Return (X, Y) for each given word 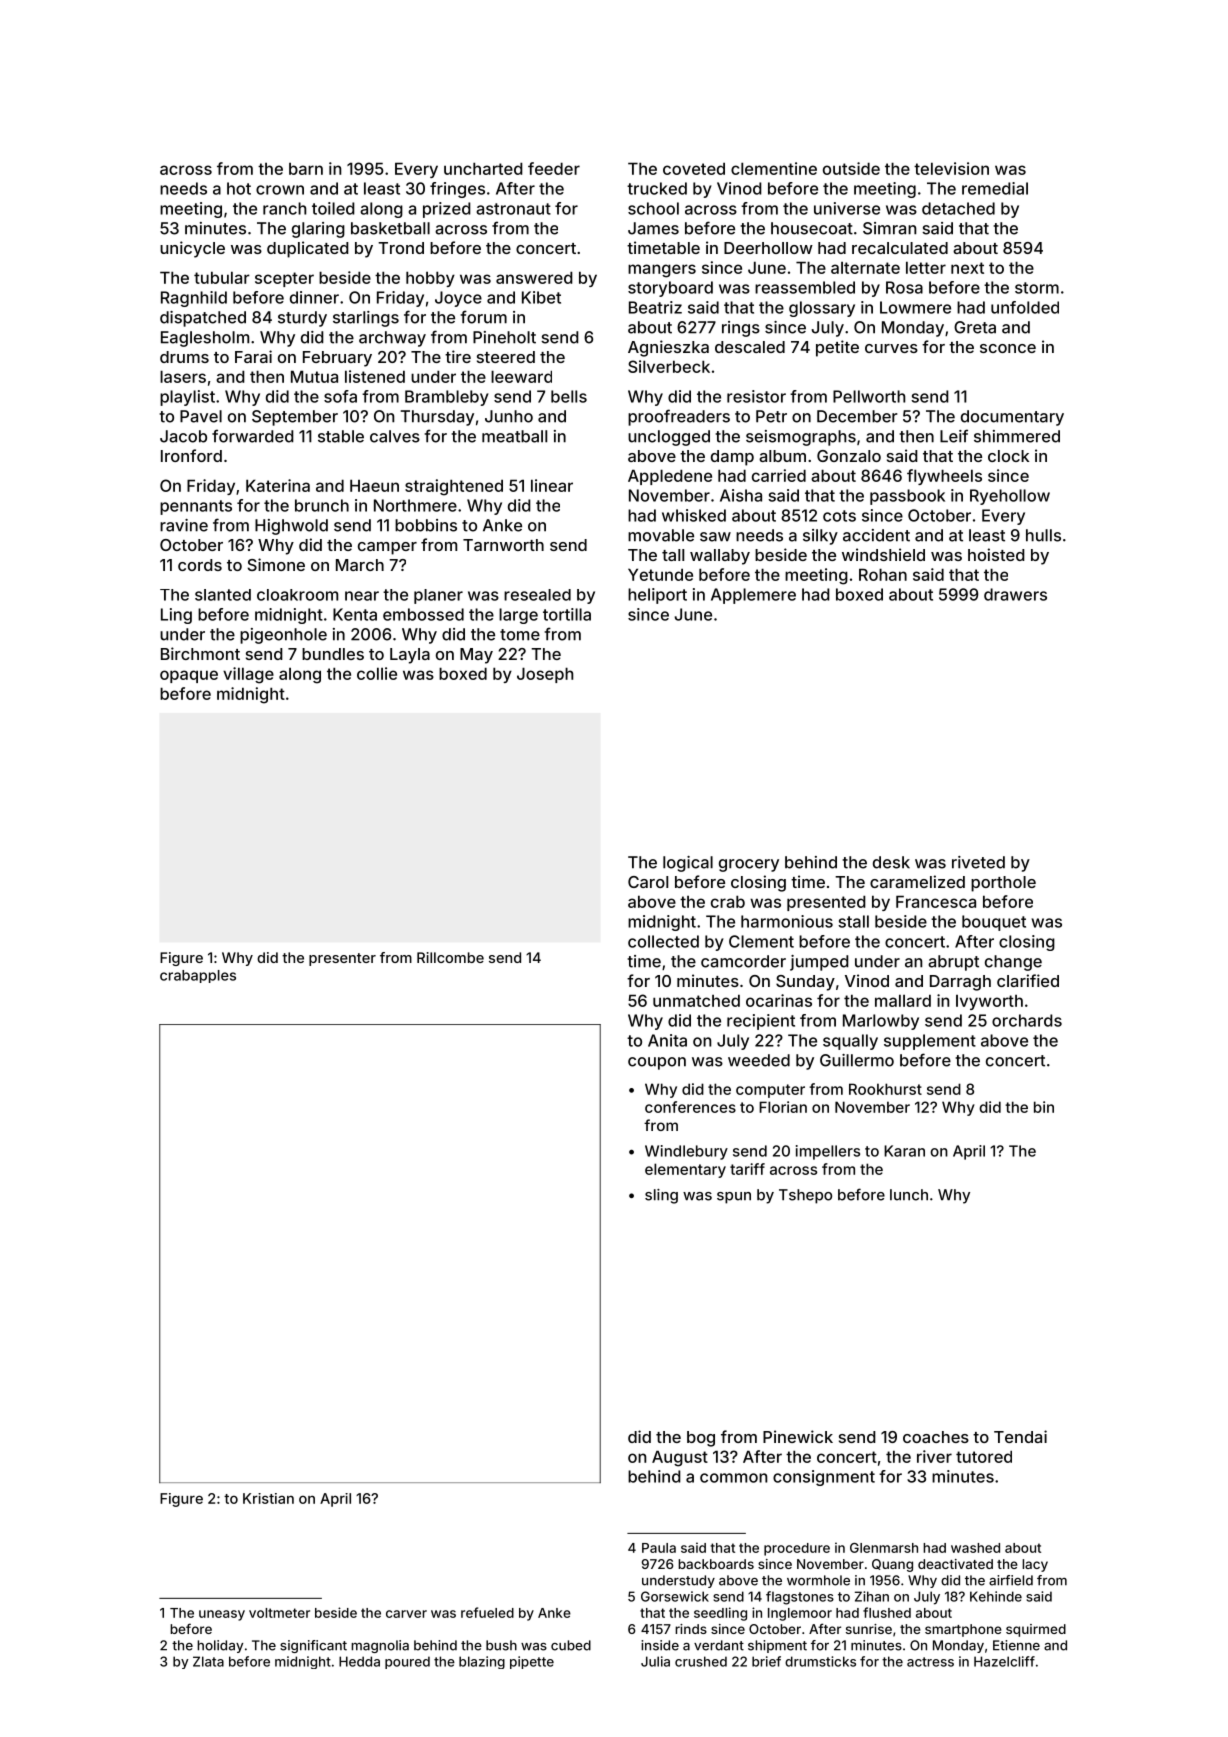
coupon (657, 1063)
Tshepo (805, 1196)
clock (1008, 456)
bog (701, 1439)
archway (392, 339)
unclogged (669, 438)
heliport (657, 596)
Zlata (208, 1661)
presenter (342, 959)
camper (387, 548)
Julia (655, 1661)
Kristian (268, 1498)
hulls (1043, 535)
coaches (936, 1437)
